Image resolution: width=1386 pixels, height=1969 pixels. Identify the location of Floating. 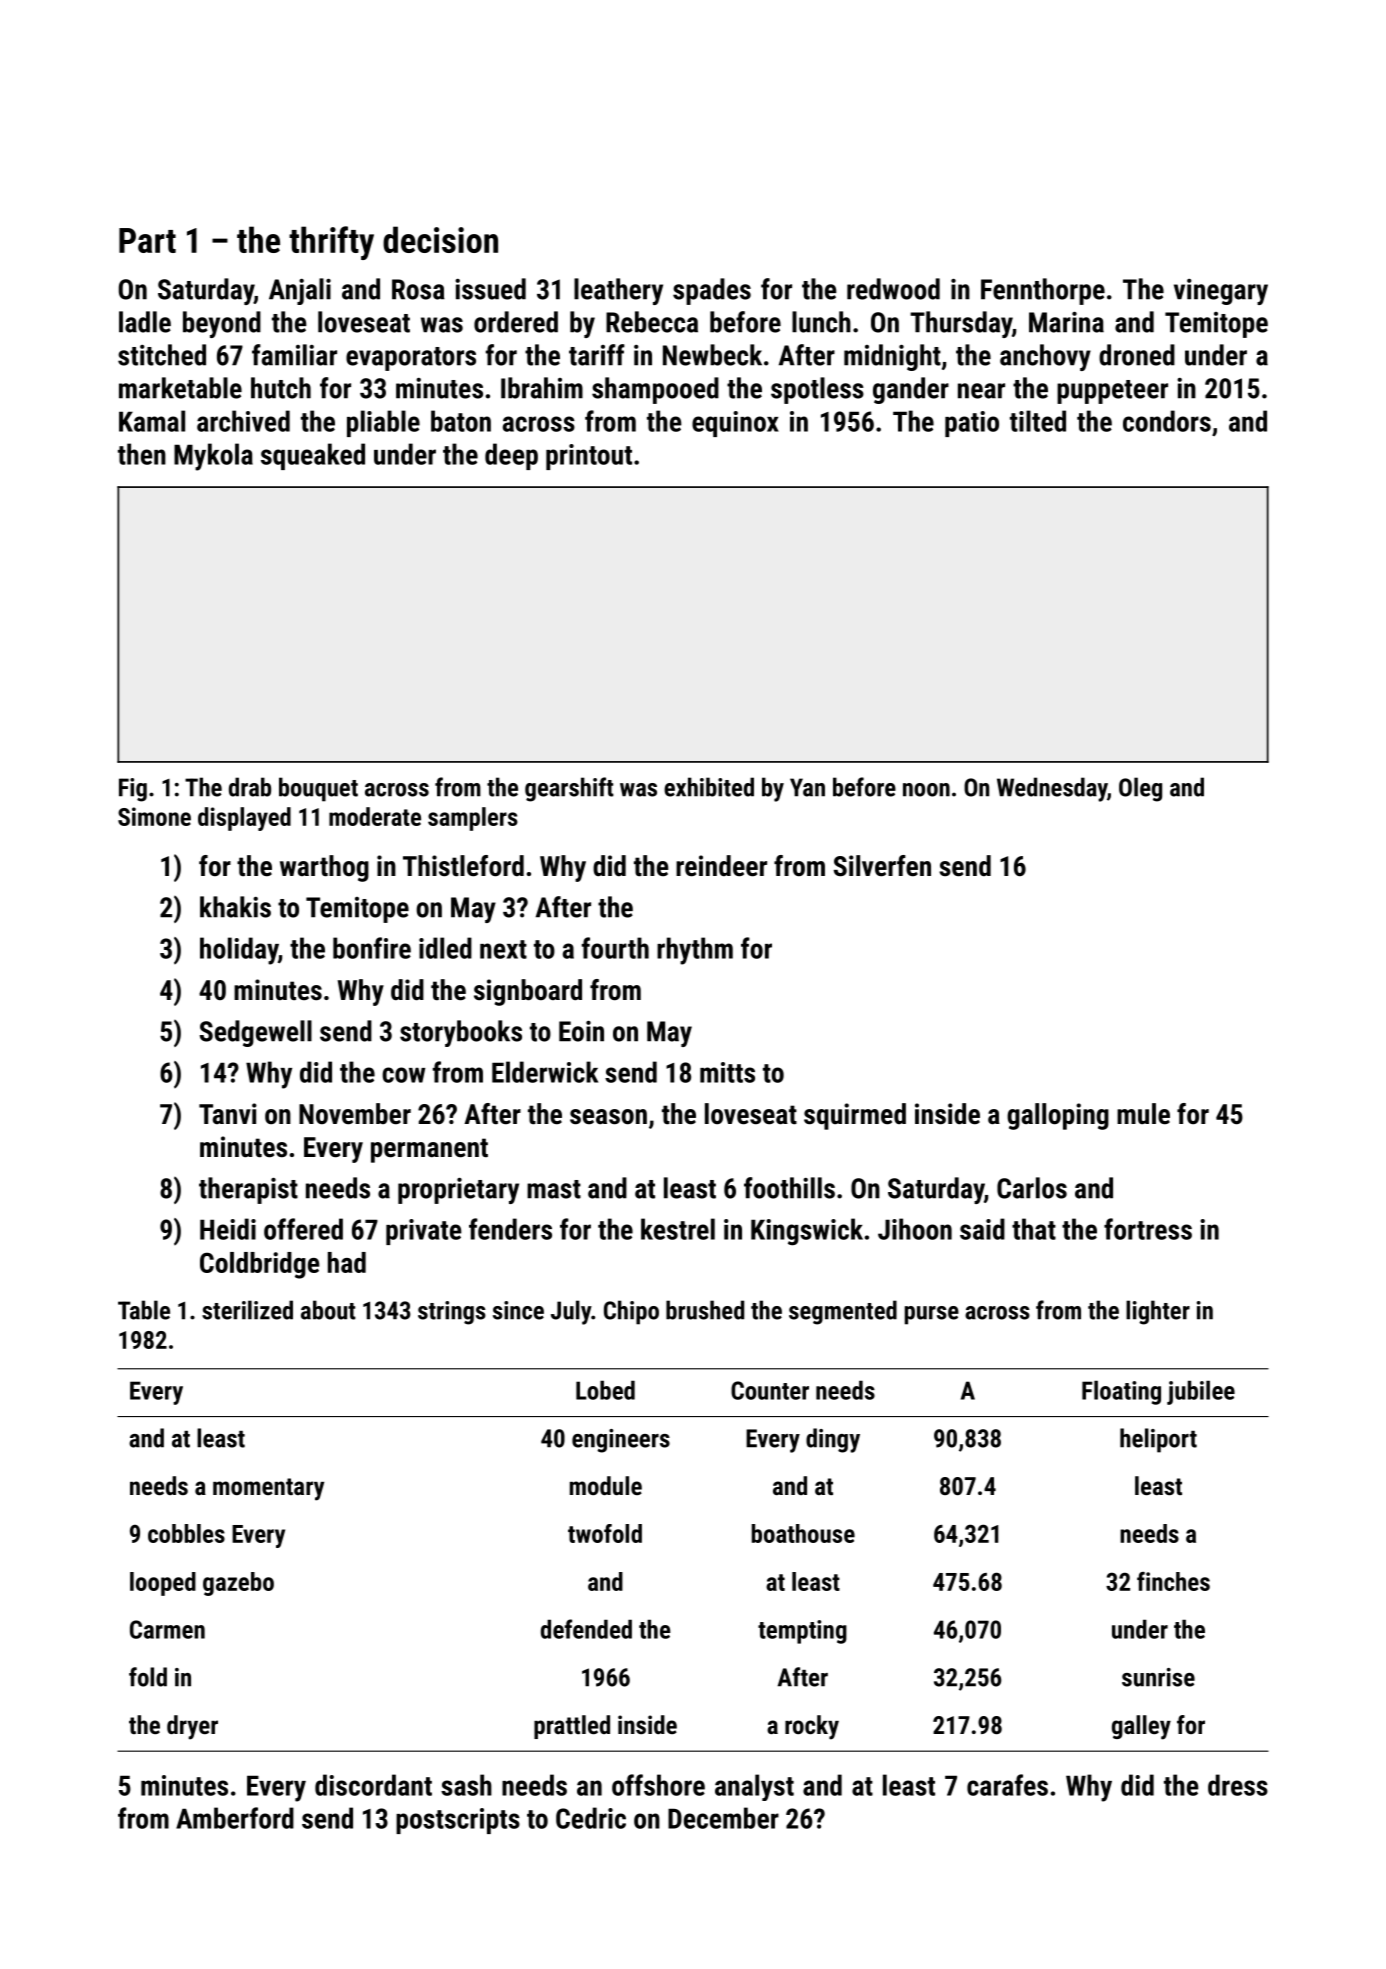
(1121, 1392).
